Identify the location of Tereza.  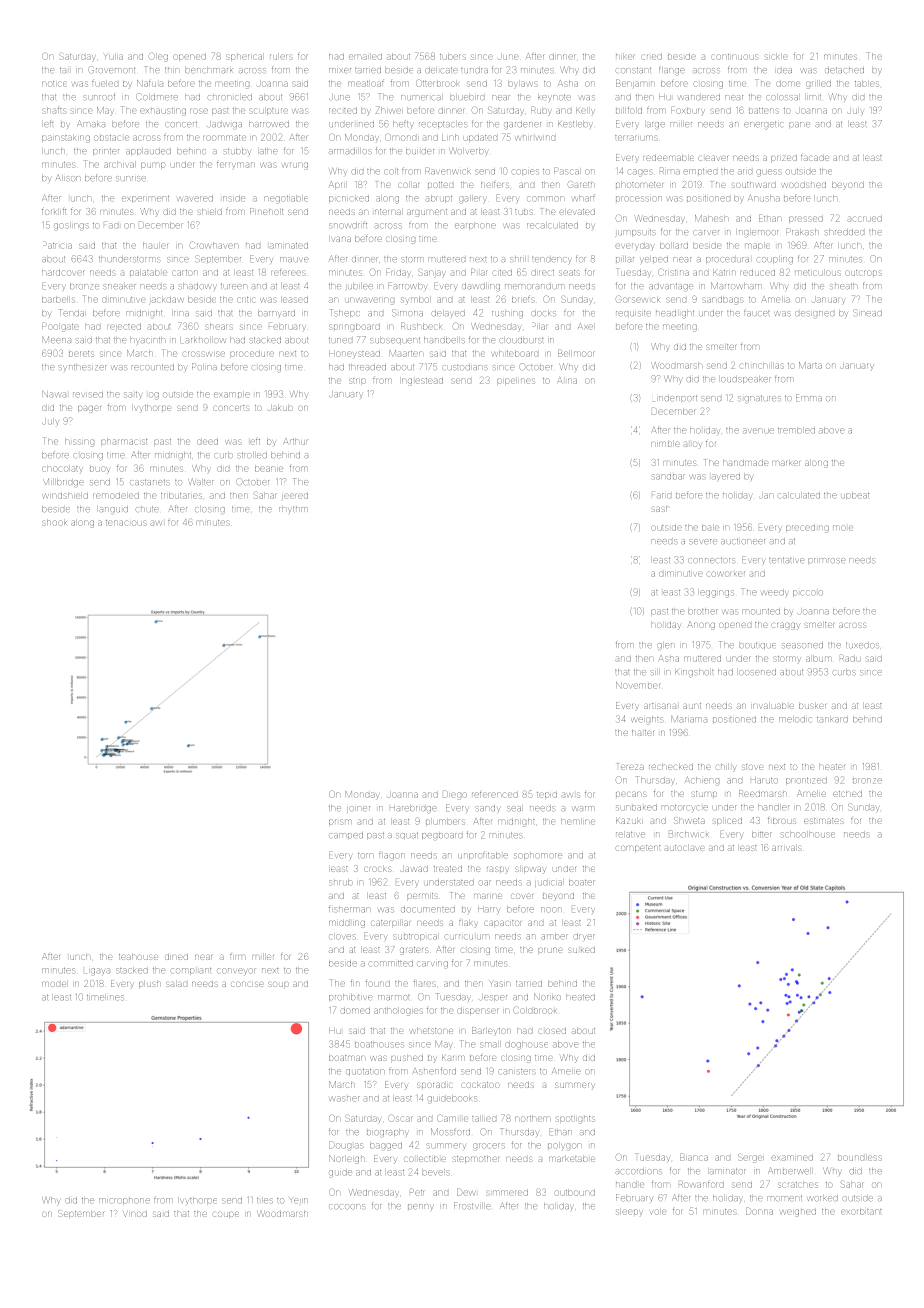
(630, 766).
